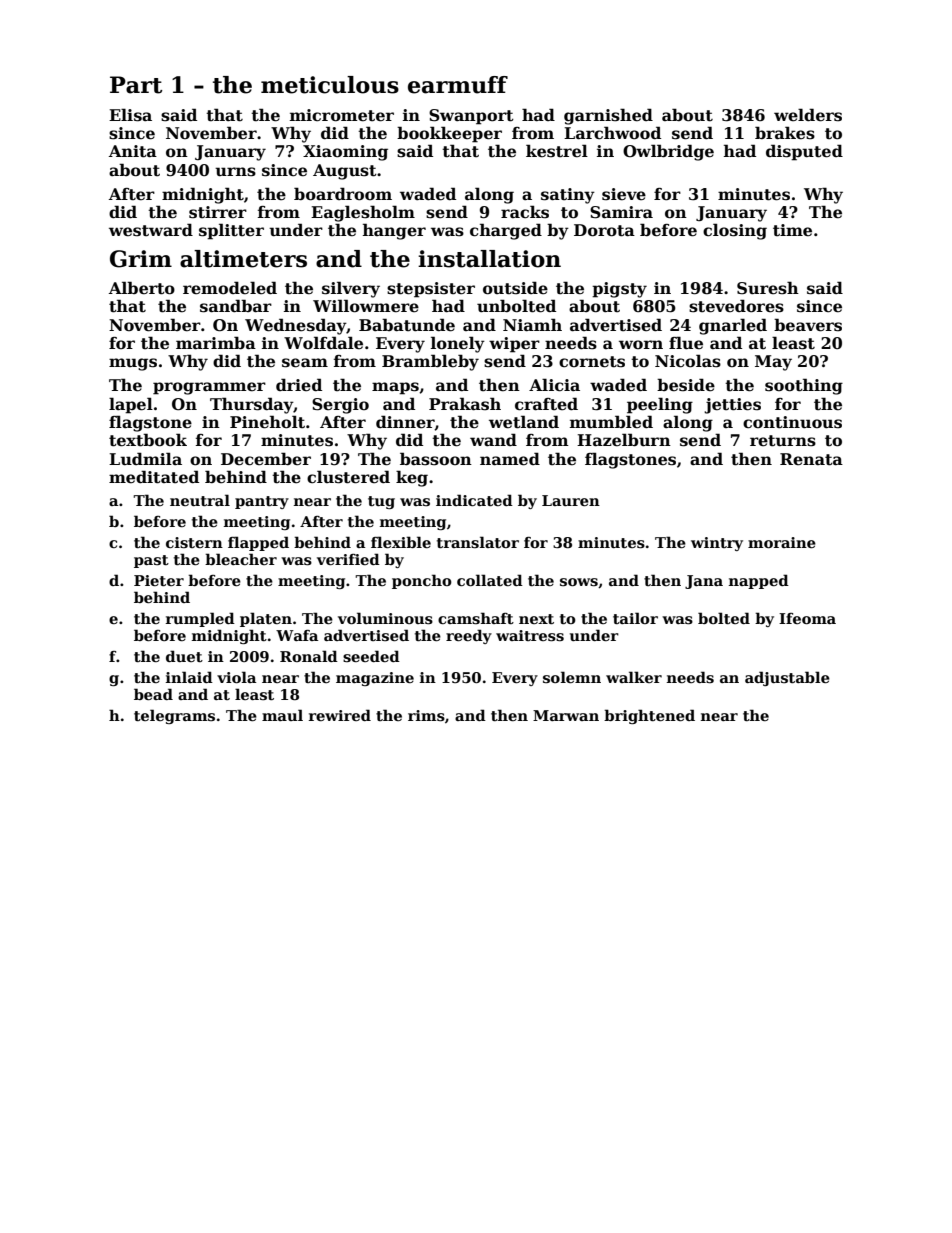 The width and height of the screenshot is (952, 1233). Describe the element at coordinates (345, 153) in the screenshot. I see `Xiaoming` at that location.
